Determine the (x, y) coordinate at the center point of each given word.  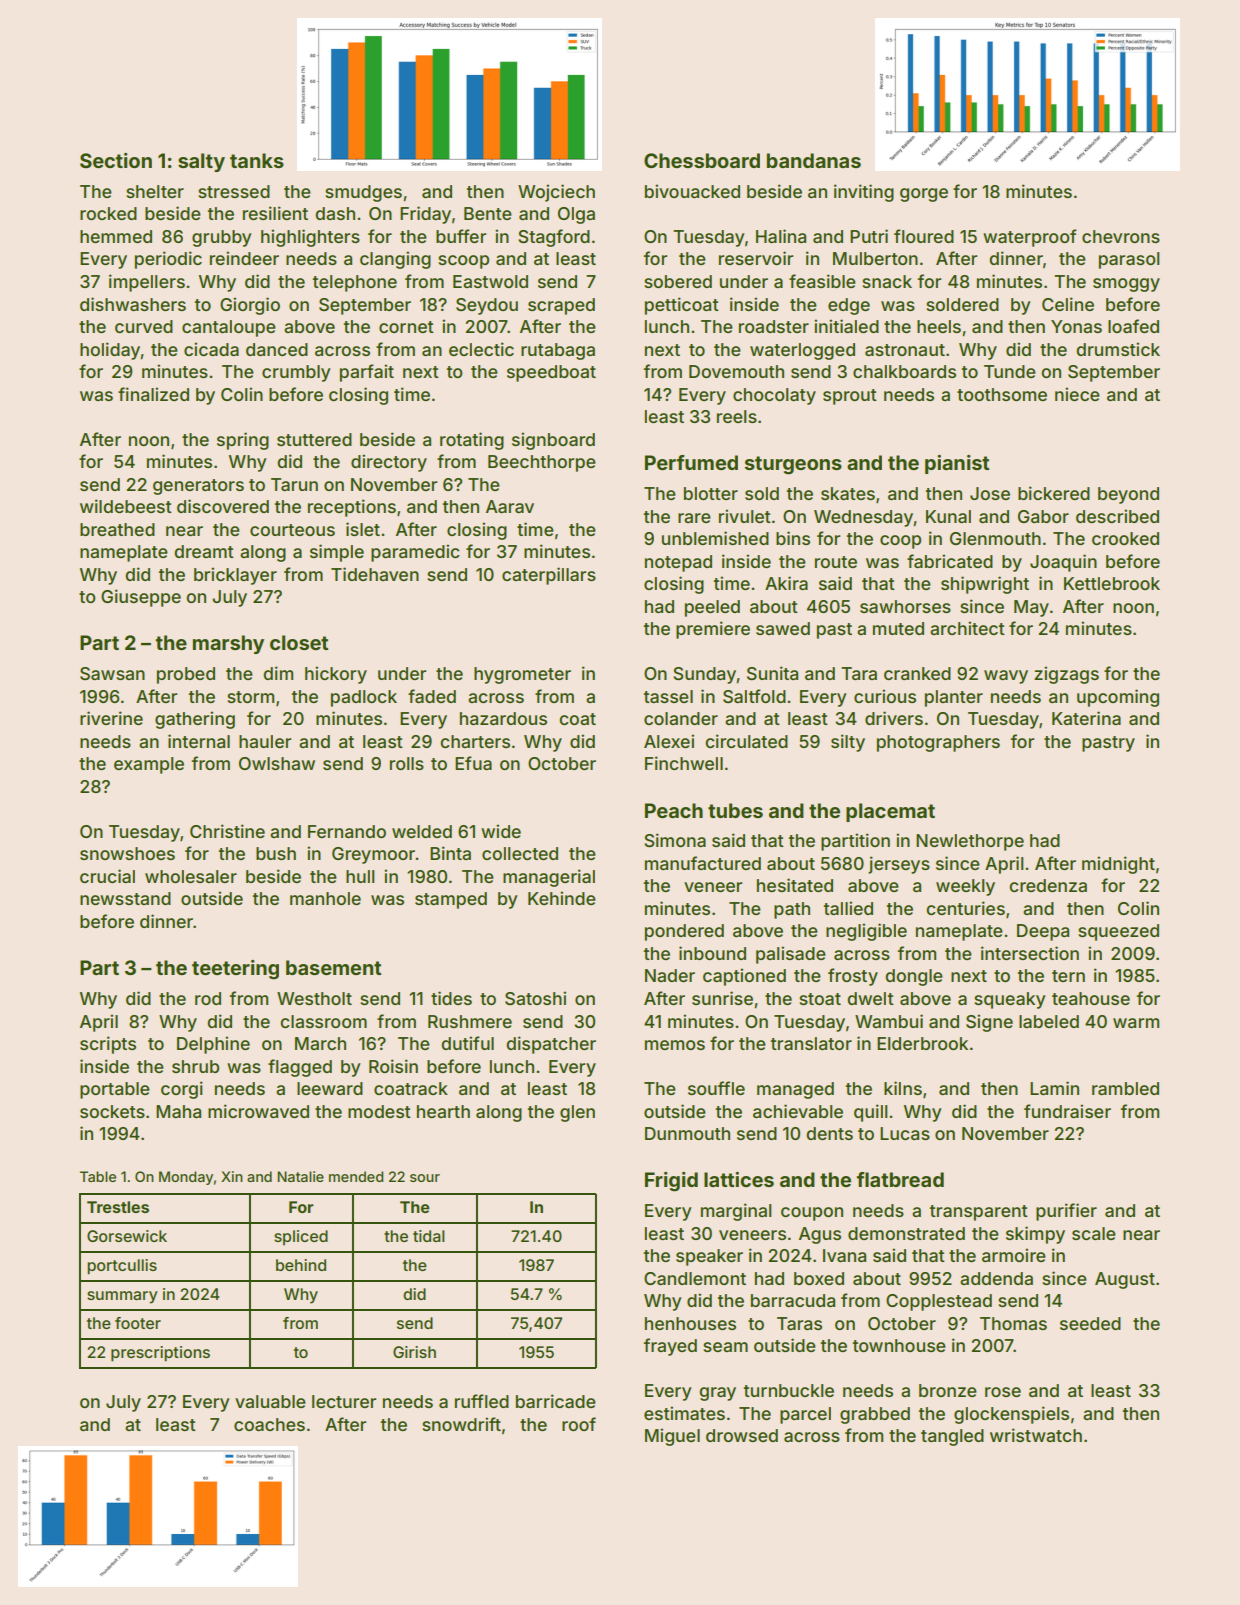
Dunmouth (687, 1133)
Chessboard (702, 160)
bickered (1054, 493)
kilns (903, 1088)
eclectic (481, 349)
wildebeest (126, 506)
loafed (1133, 326)
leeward (330, 1088)
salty (201, 162)
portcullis (122, 1267)
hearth (443, 1111)
